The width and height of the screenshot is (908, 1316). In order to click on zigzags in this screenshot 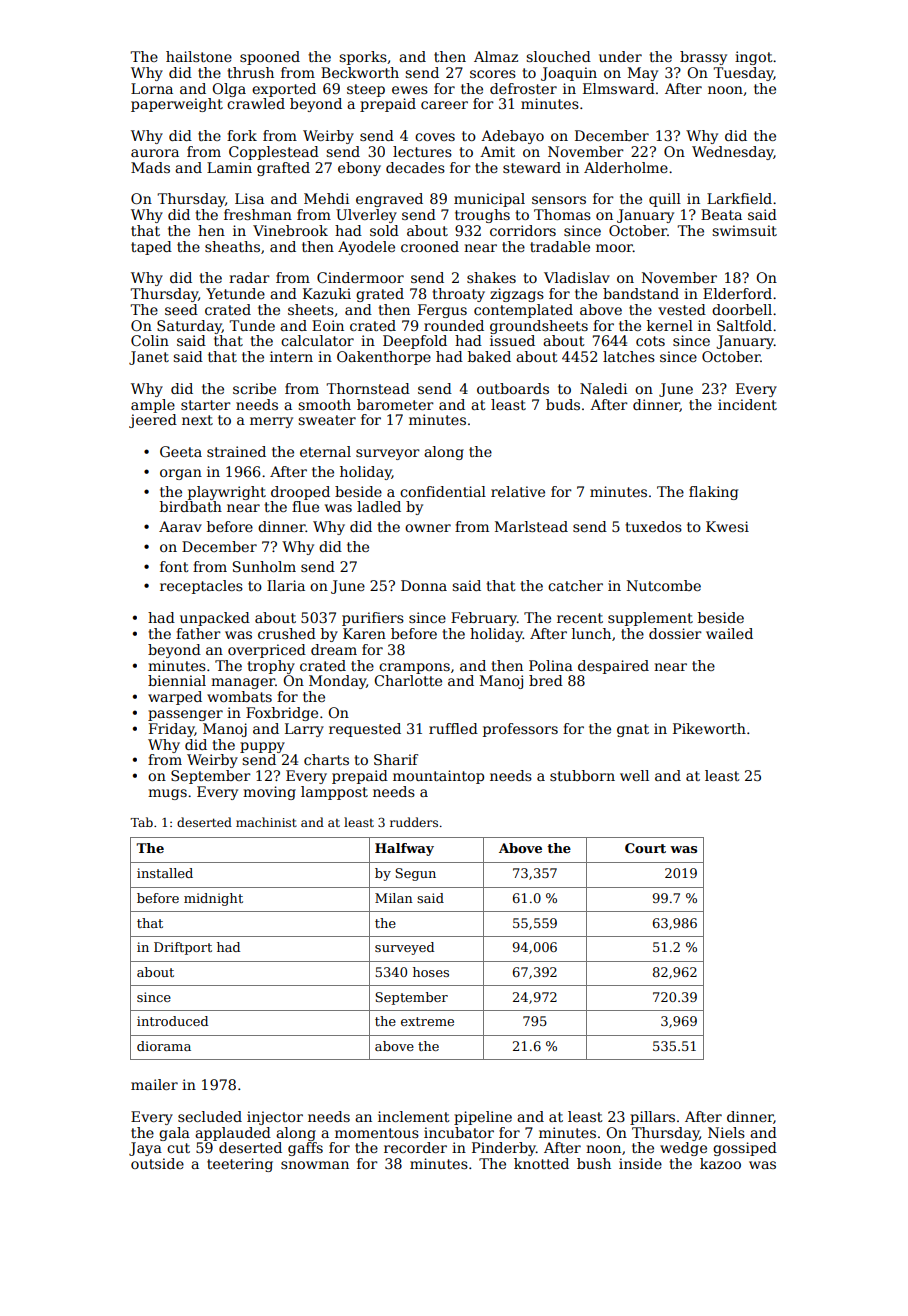, I will do `click(517, 295)`.
